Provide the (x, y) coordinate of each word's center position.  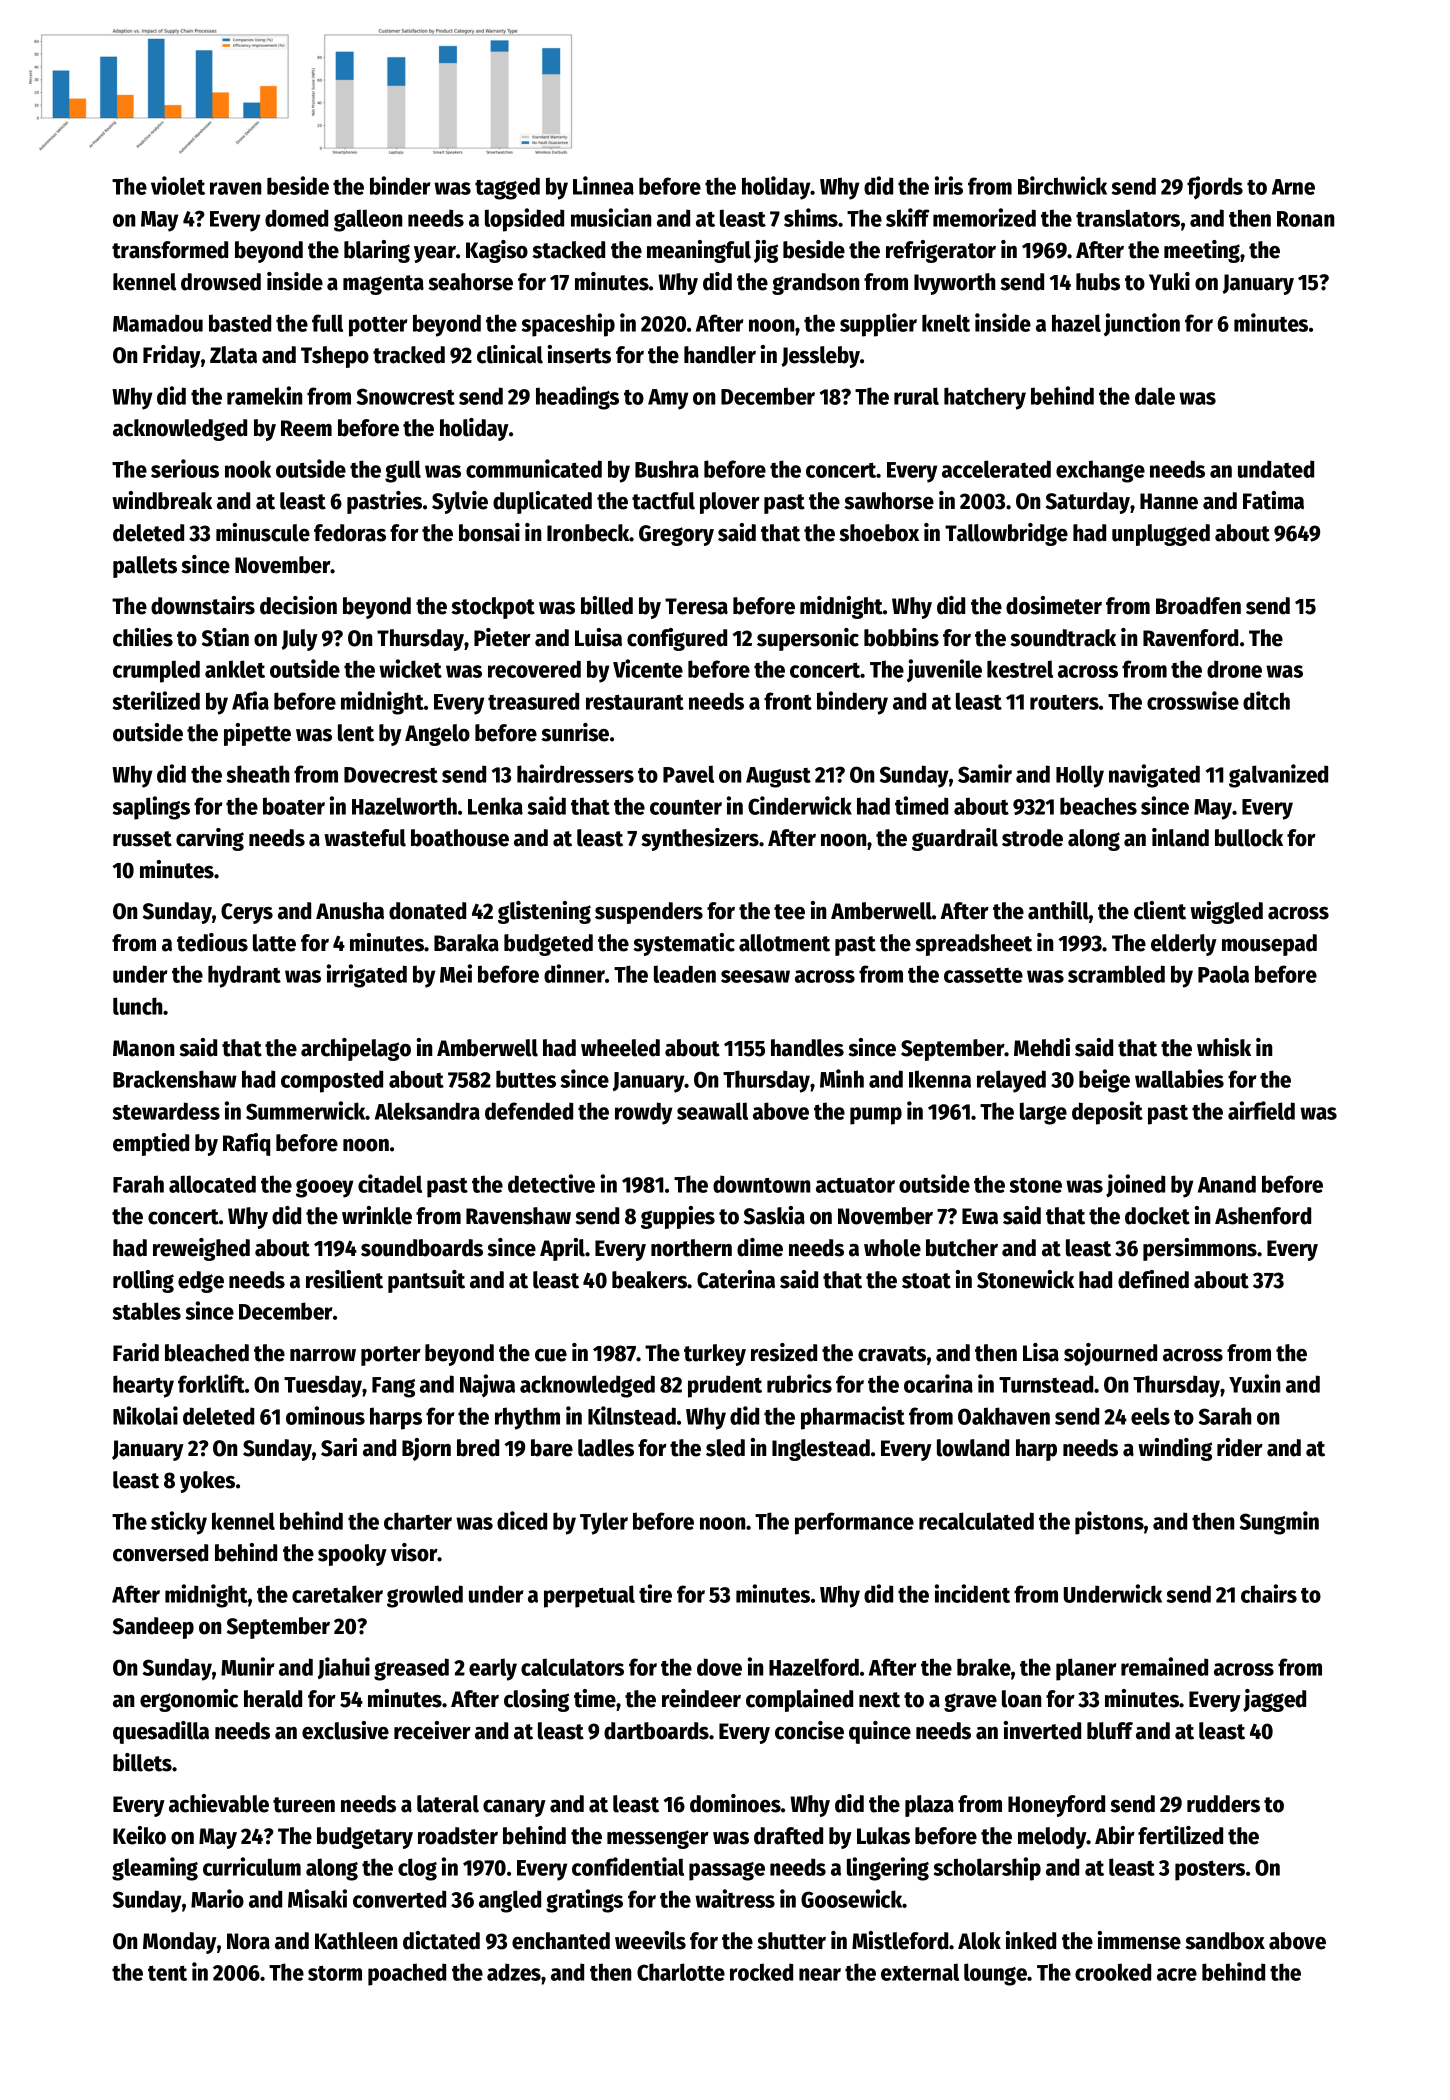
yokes (207, 1482)
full (327, 323)
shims (811, 217)
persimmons (1200, 1249)
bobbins (901, 637)
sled (725, 1448)
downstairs (203, 605)
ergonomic (189, 1700)
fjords (1215, 188)
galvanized (1278, 776)
